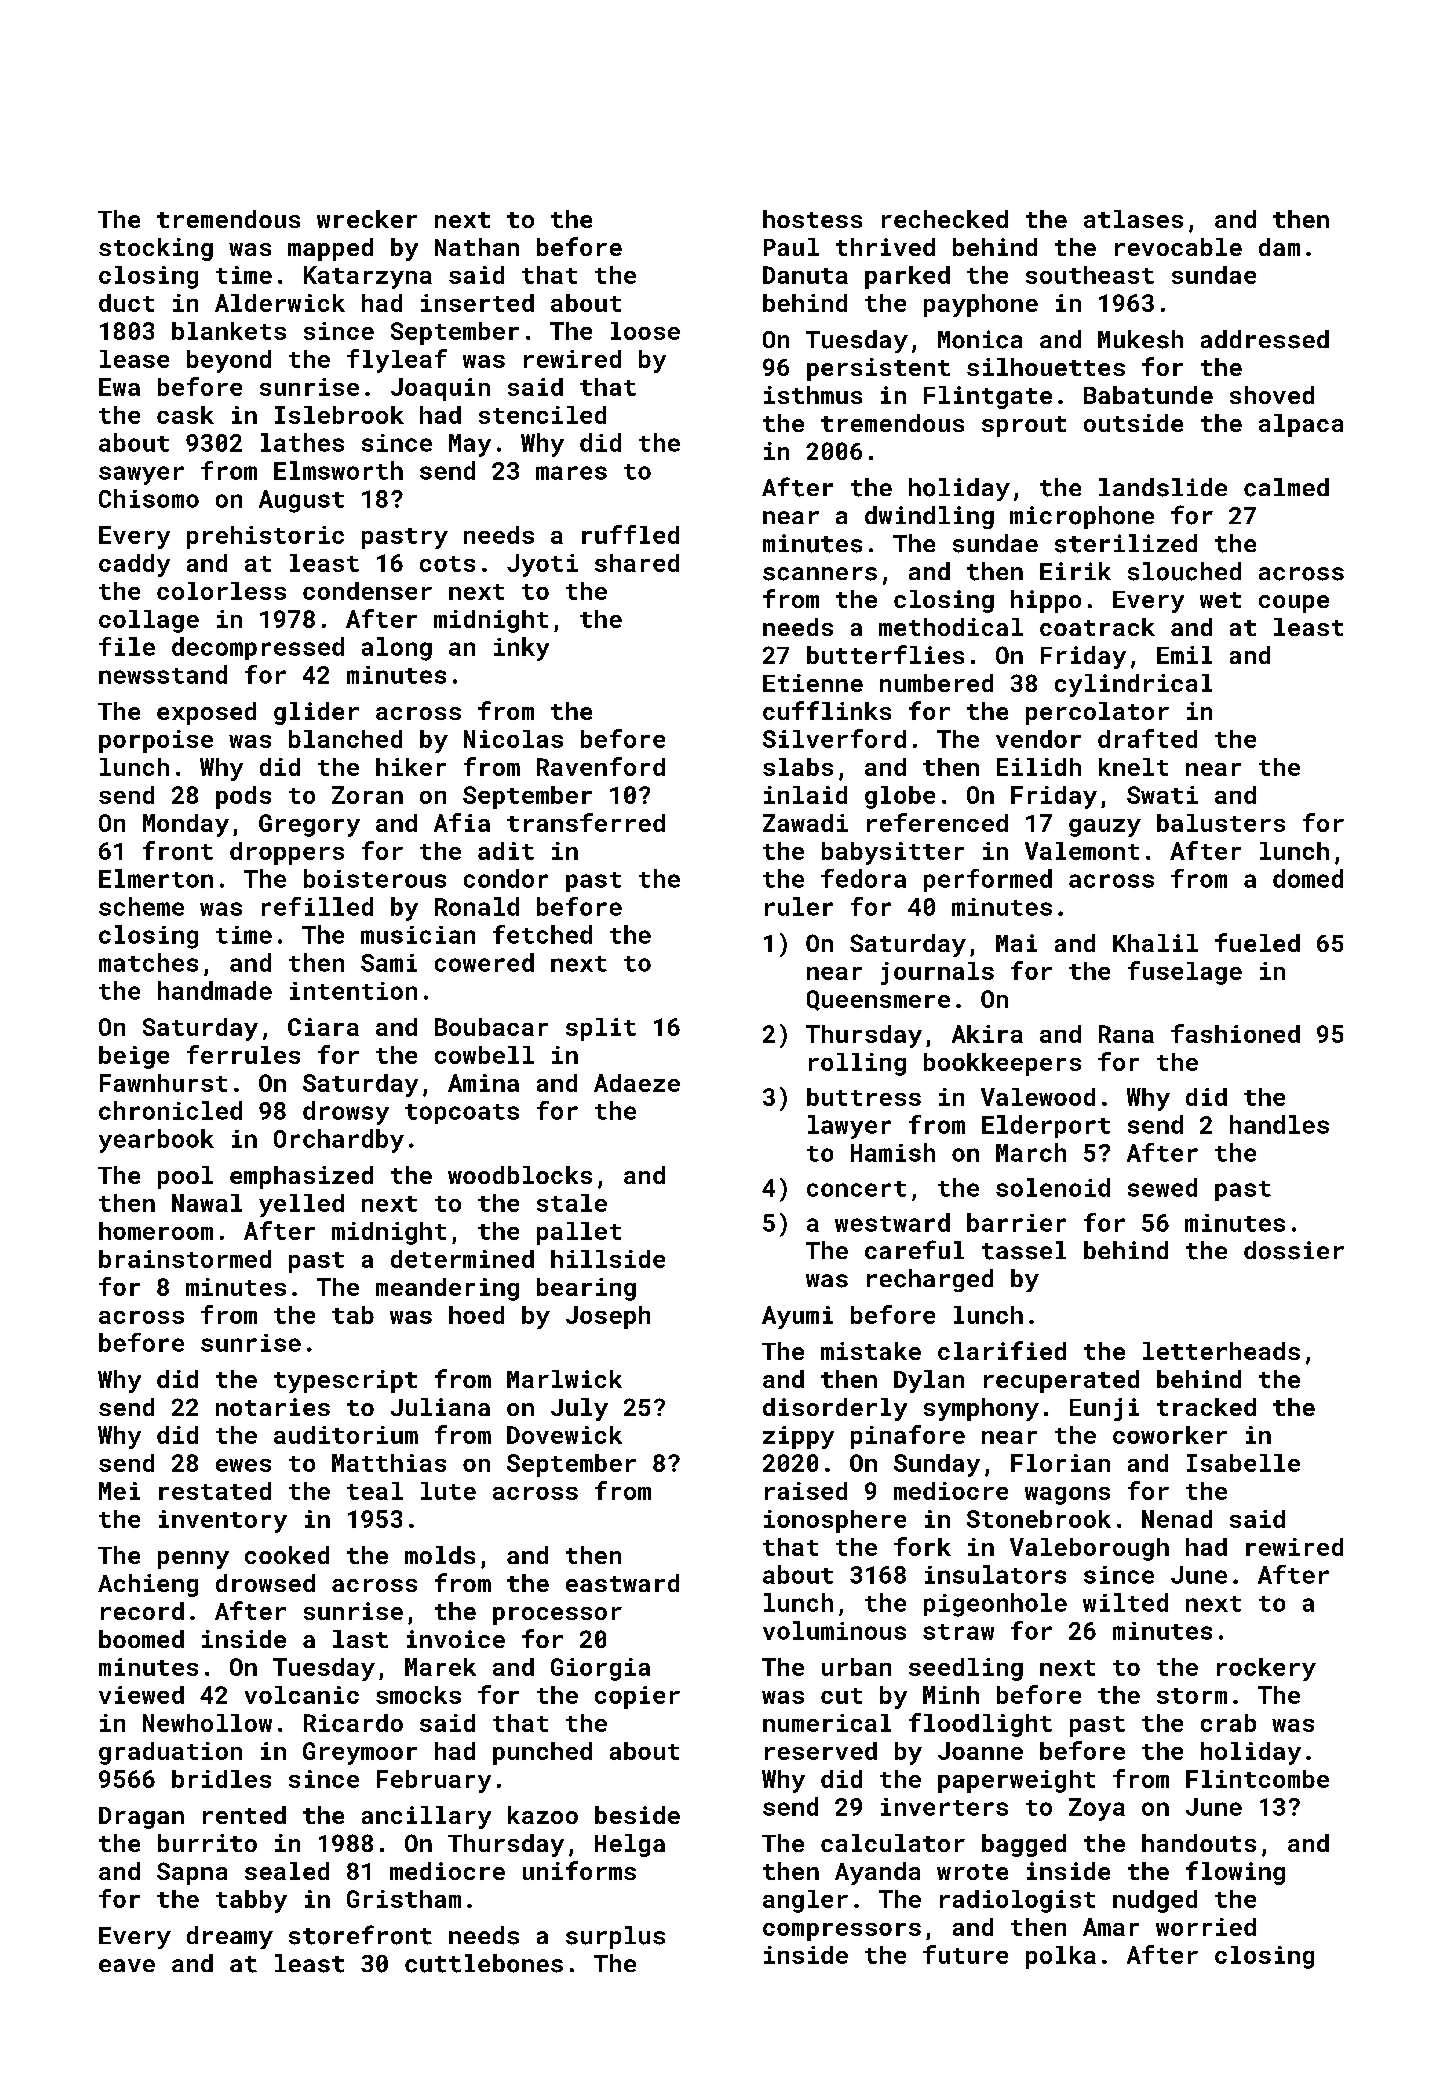 Image resolution: width=1450 pixels, height=2100 pixels. What do you see at coordinates (572, 1203) in the screenshot?
I see `stale` at bounding box center [572, 1203].
